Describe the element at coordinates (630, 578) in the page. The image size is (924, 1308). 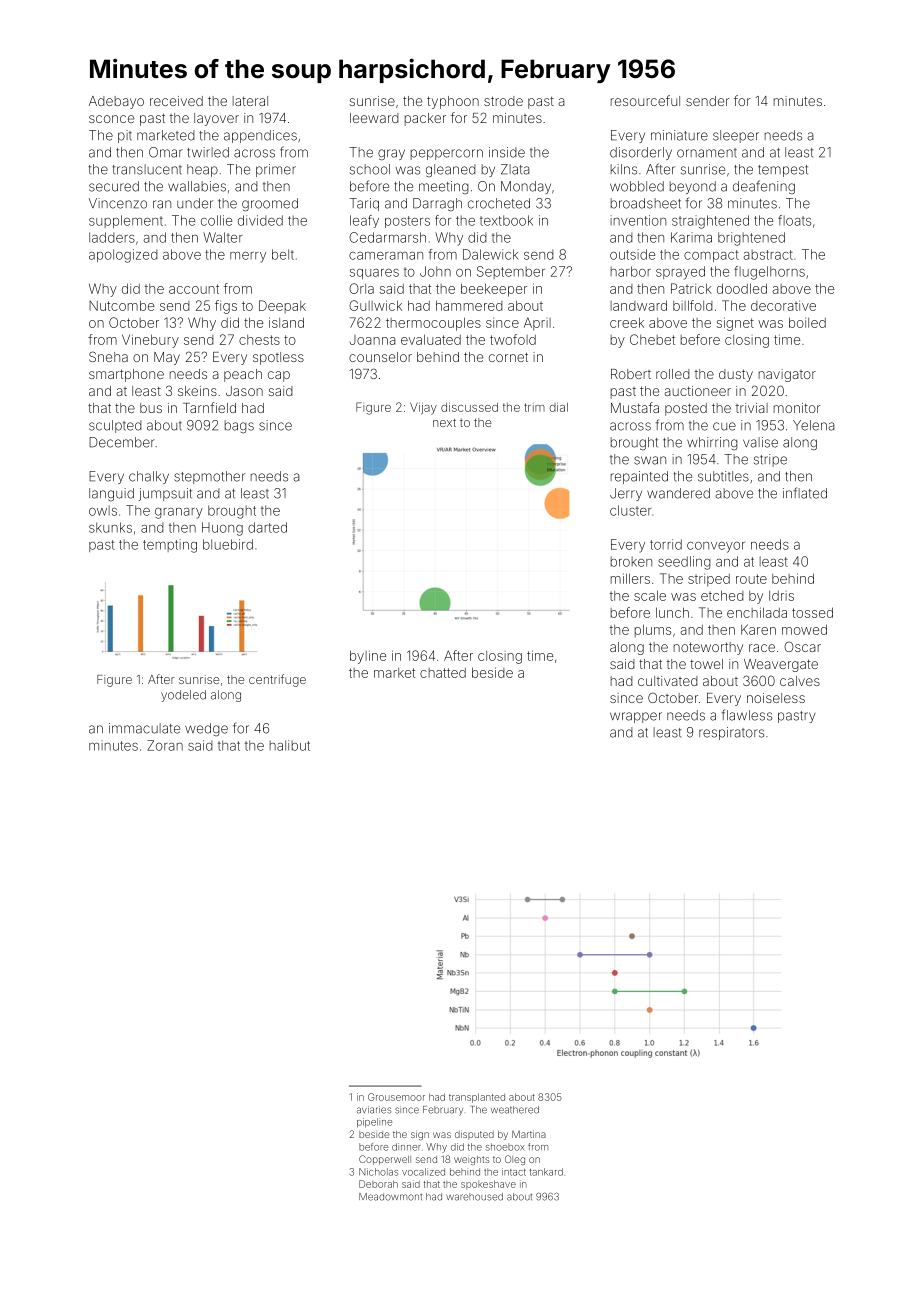
I see `millers` at that location.
